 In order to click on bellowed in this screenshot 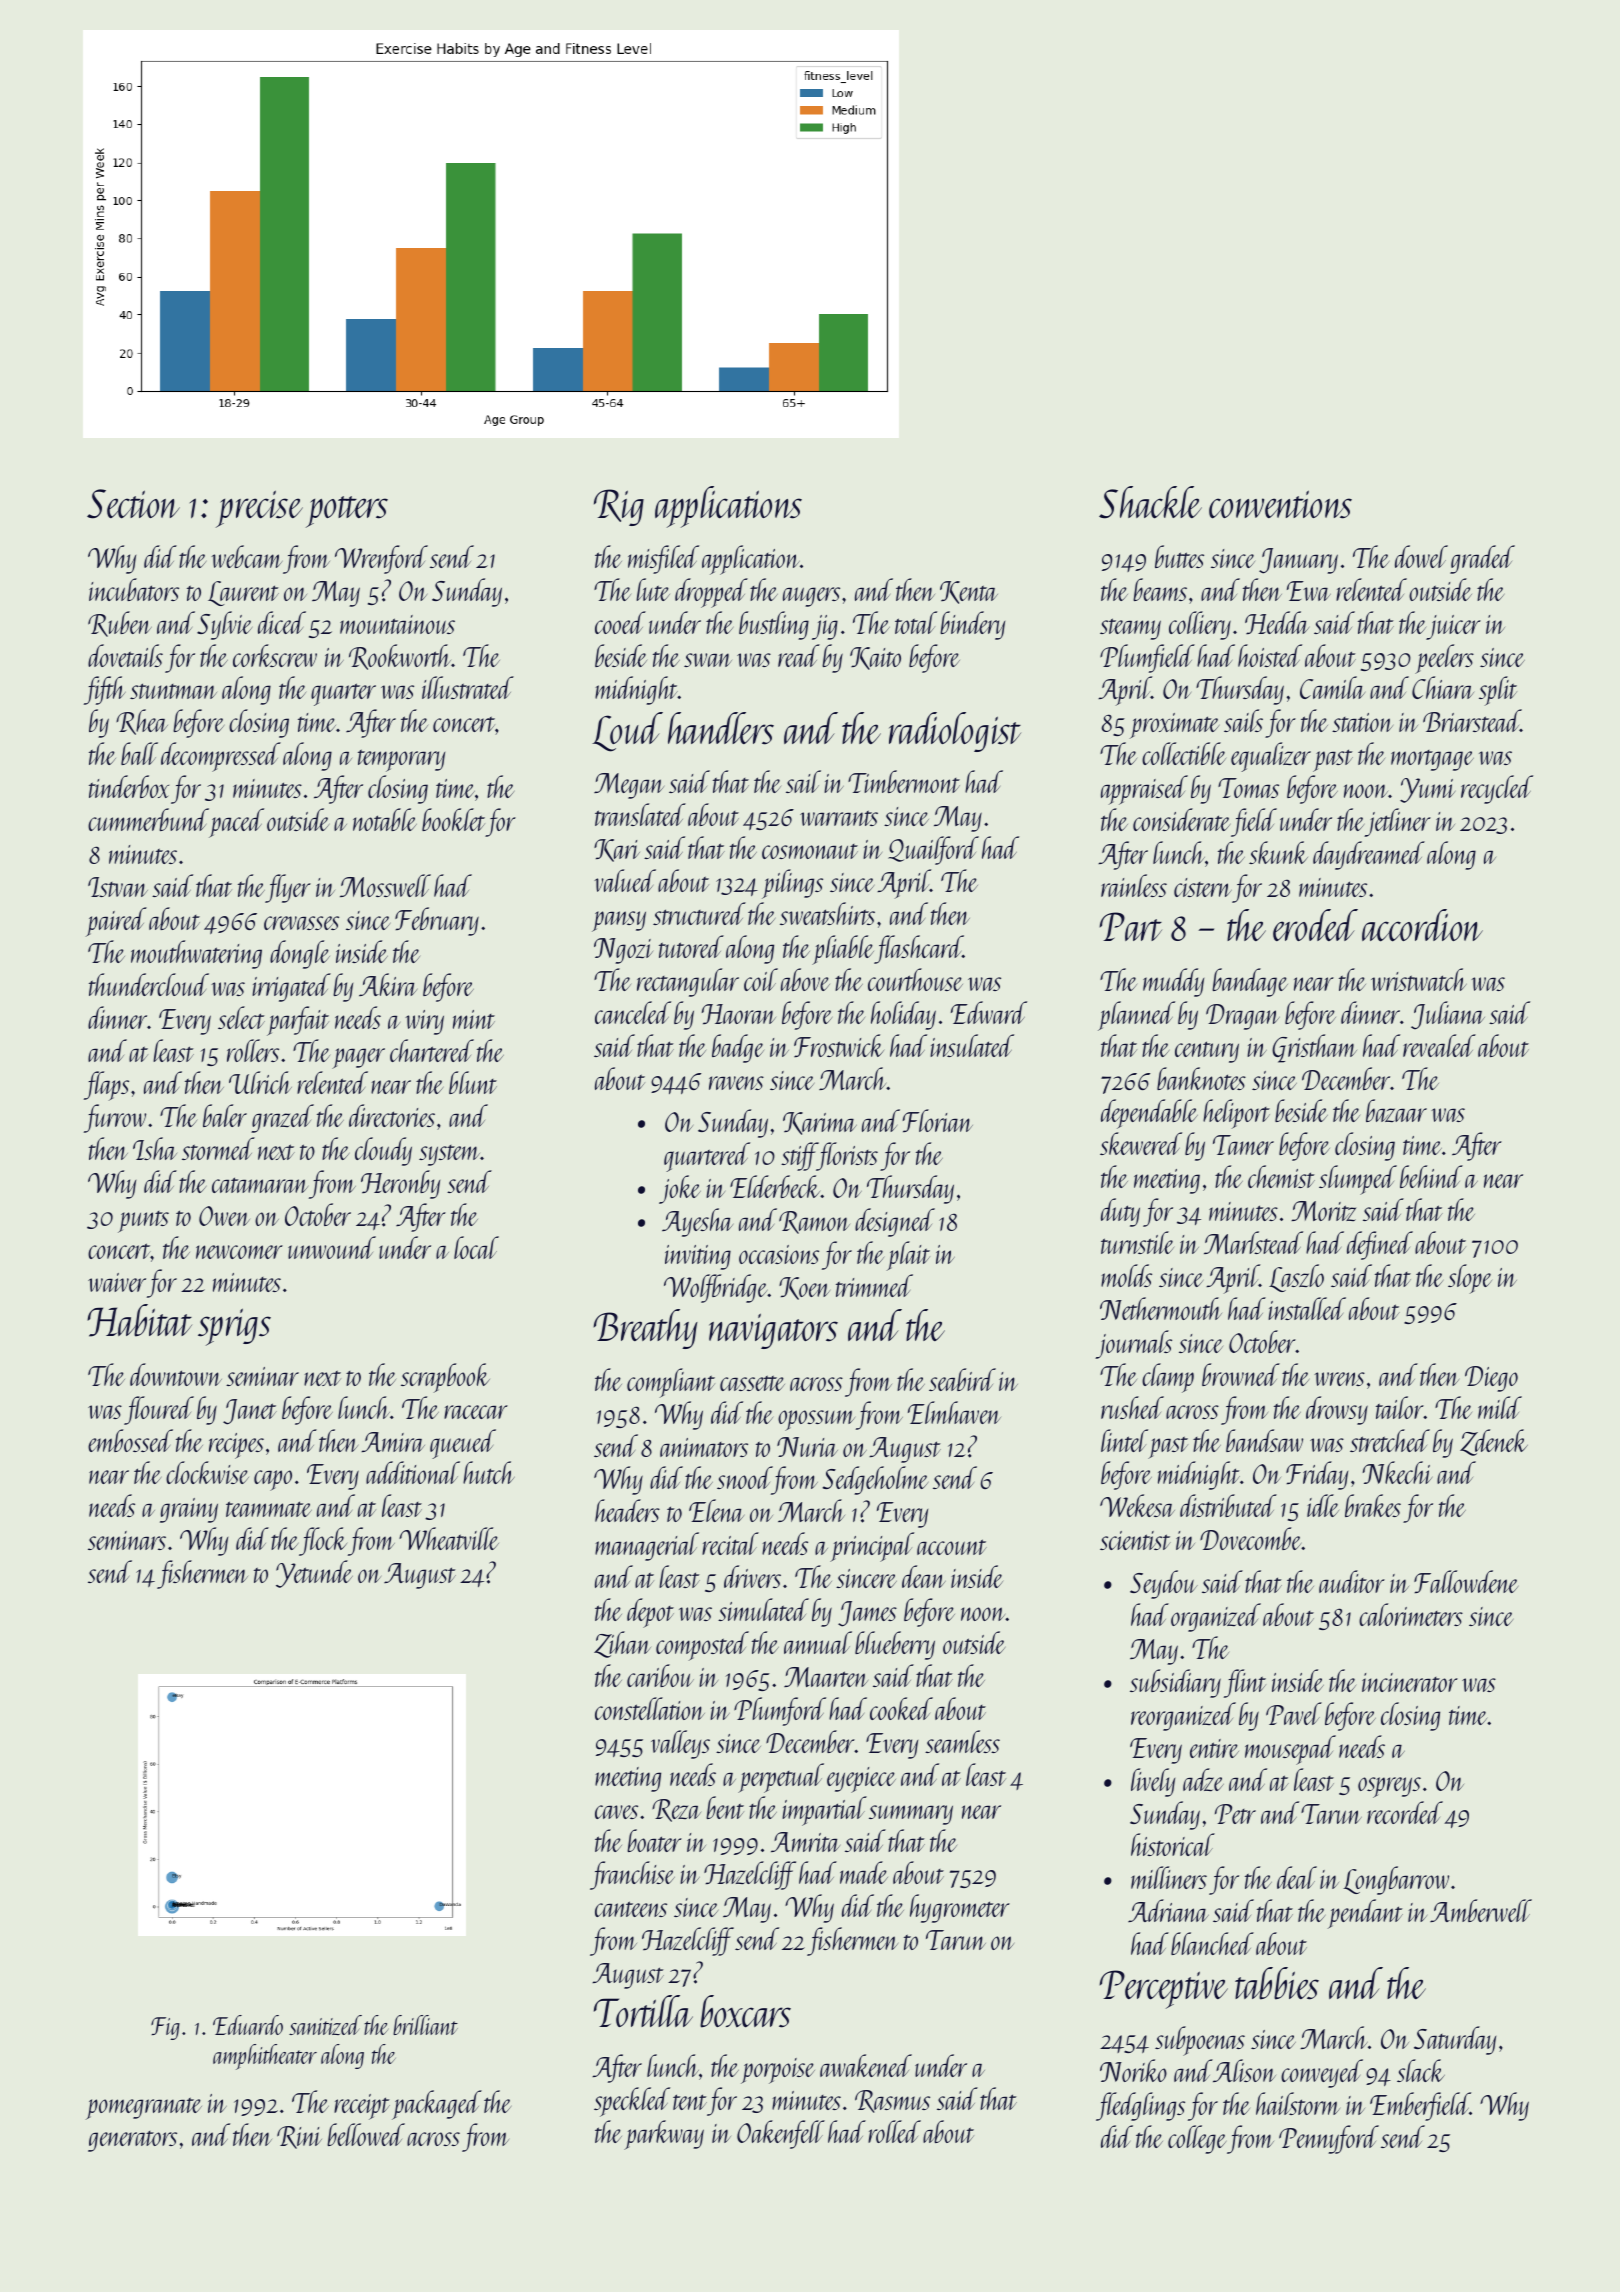, I will do `click(366, 2134)`.
